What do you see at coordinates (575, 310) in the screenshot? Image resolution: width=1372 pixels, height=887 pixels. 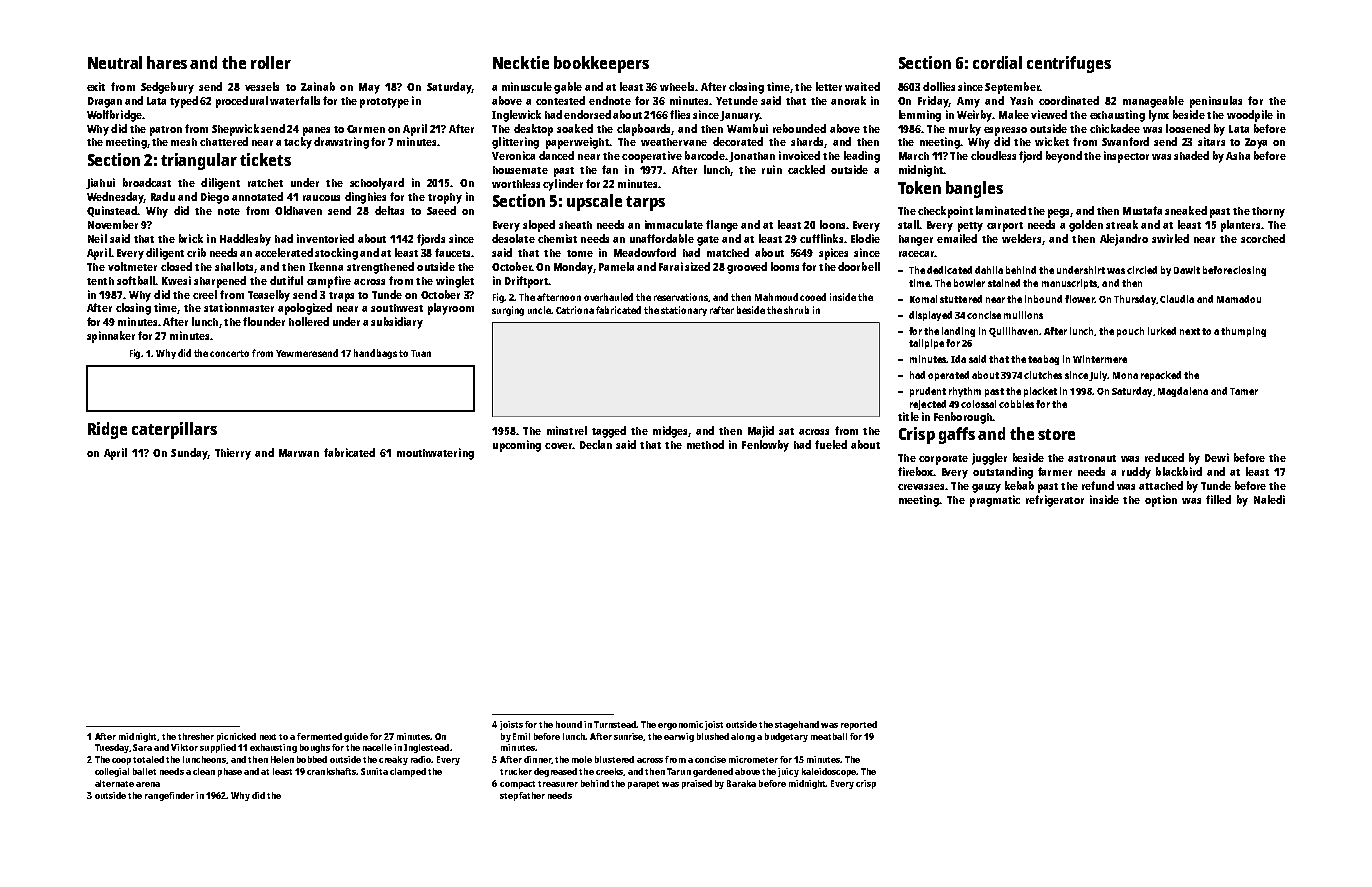 I see `Catriona` at bounding box center [575, 310].
